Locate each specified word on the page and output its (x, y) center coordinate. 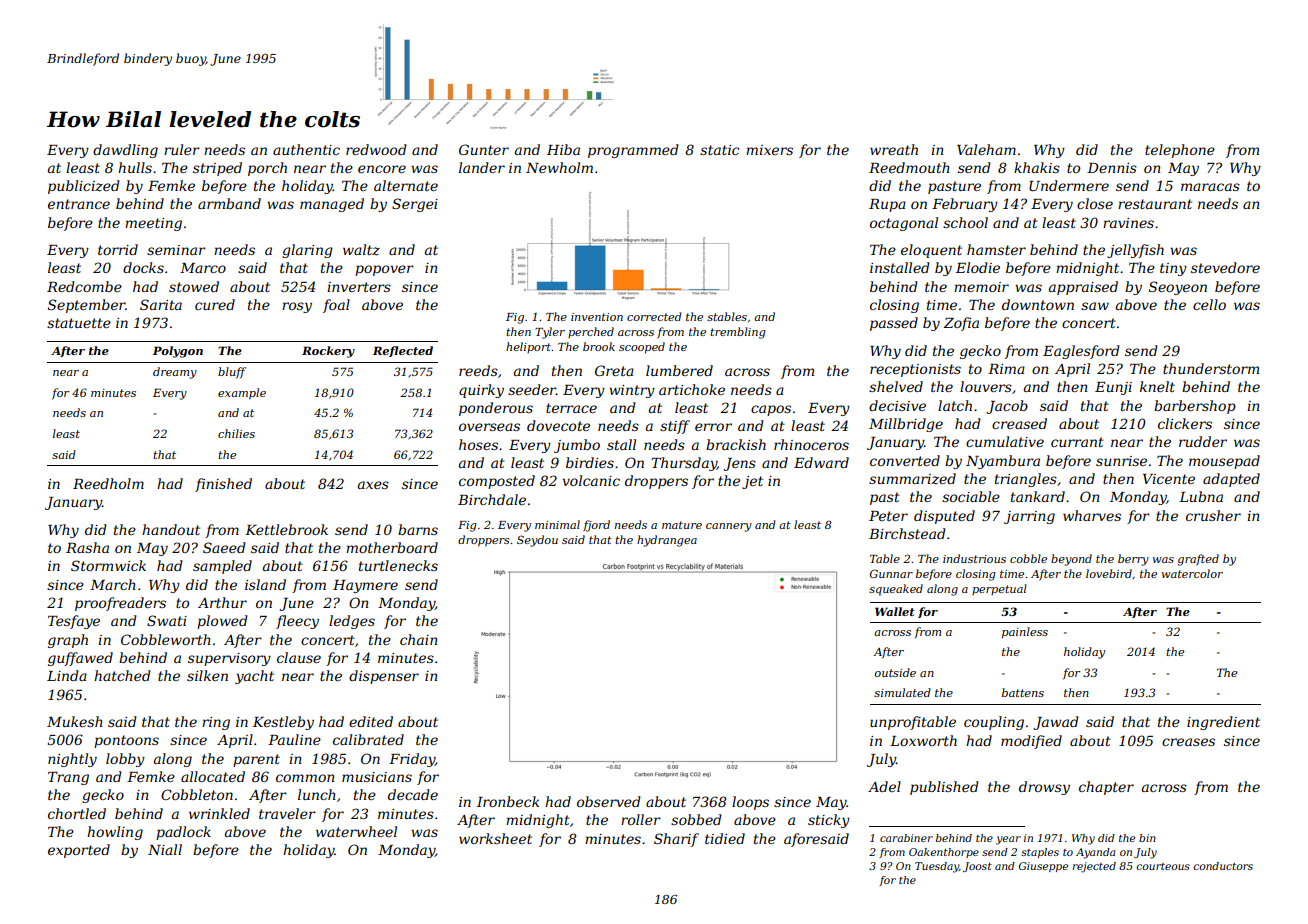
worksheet (495, 838)
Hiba (563, 149)
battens (1023, 692)
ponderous (496, 409)
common (305, 778)
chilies (236, 433)
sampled (222, 567)
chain (419, 639)
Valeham (986, 149)
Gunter (484, 149)
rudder (1203, 441)
